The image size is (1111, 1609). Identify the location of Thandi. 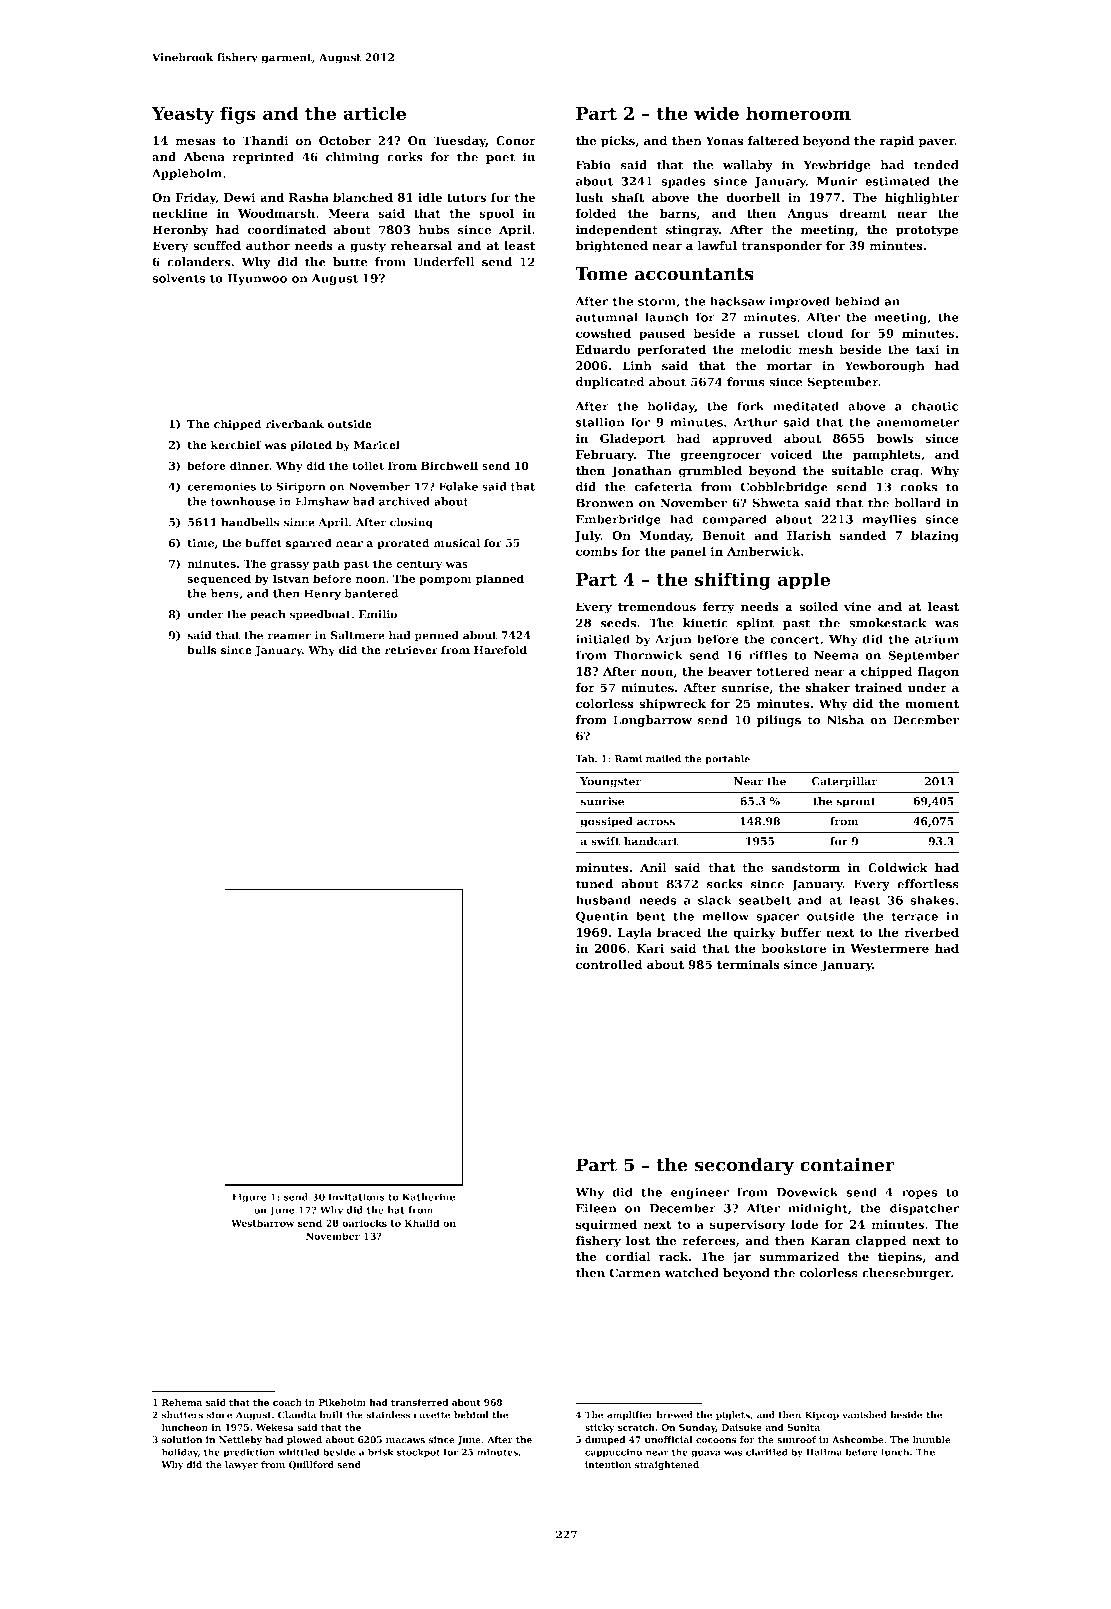
(266, 141).
